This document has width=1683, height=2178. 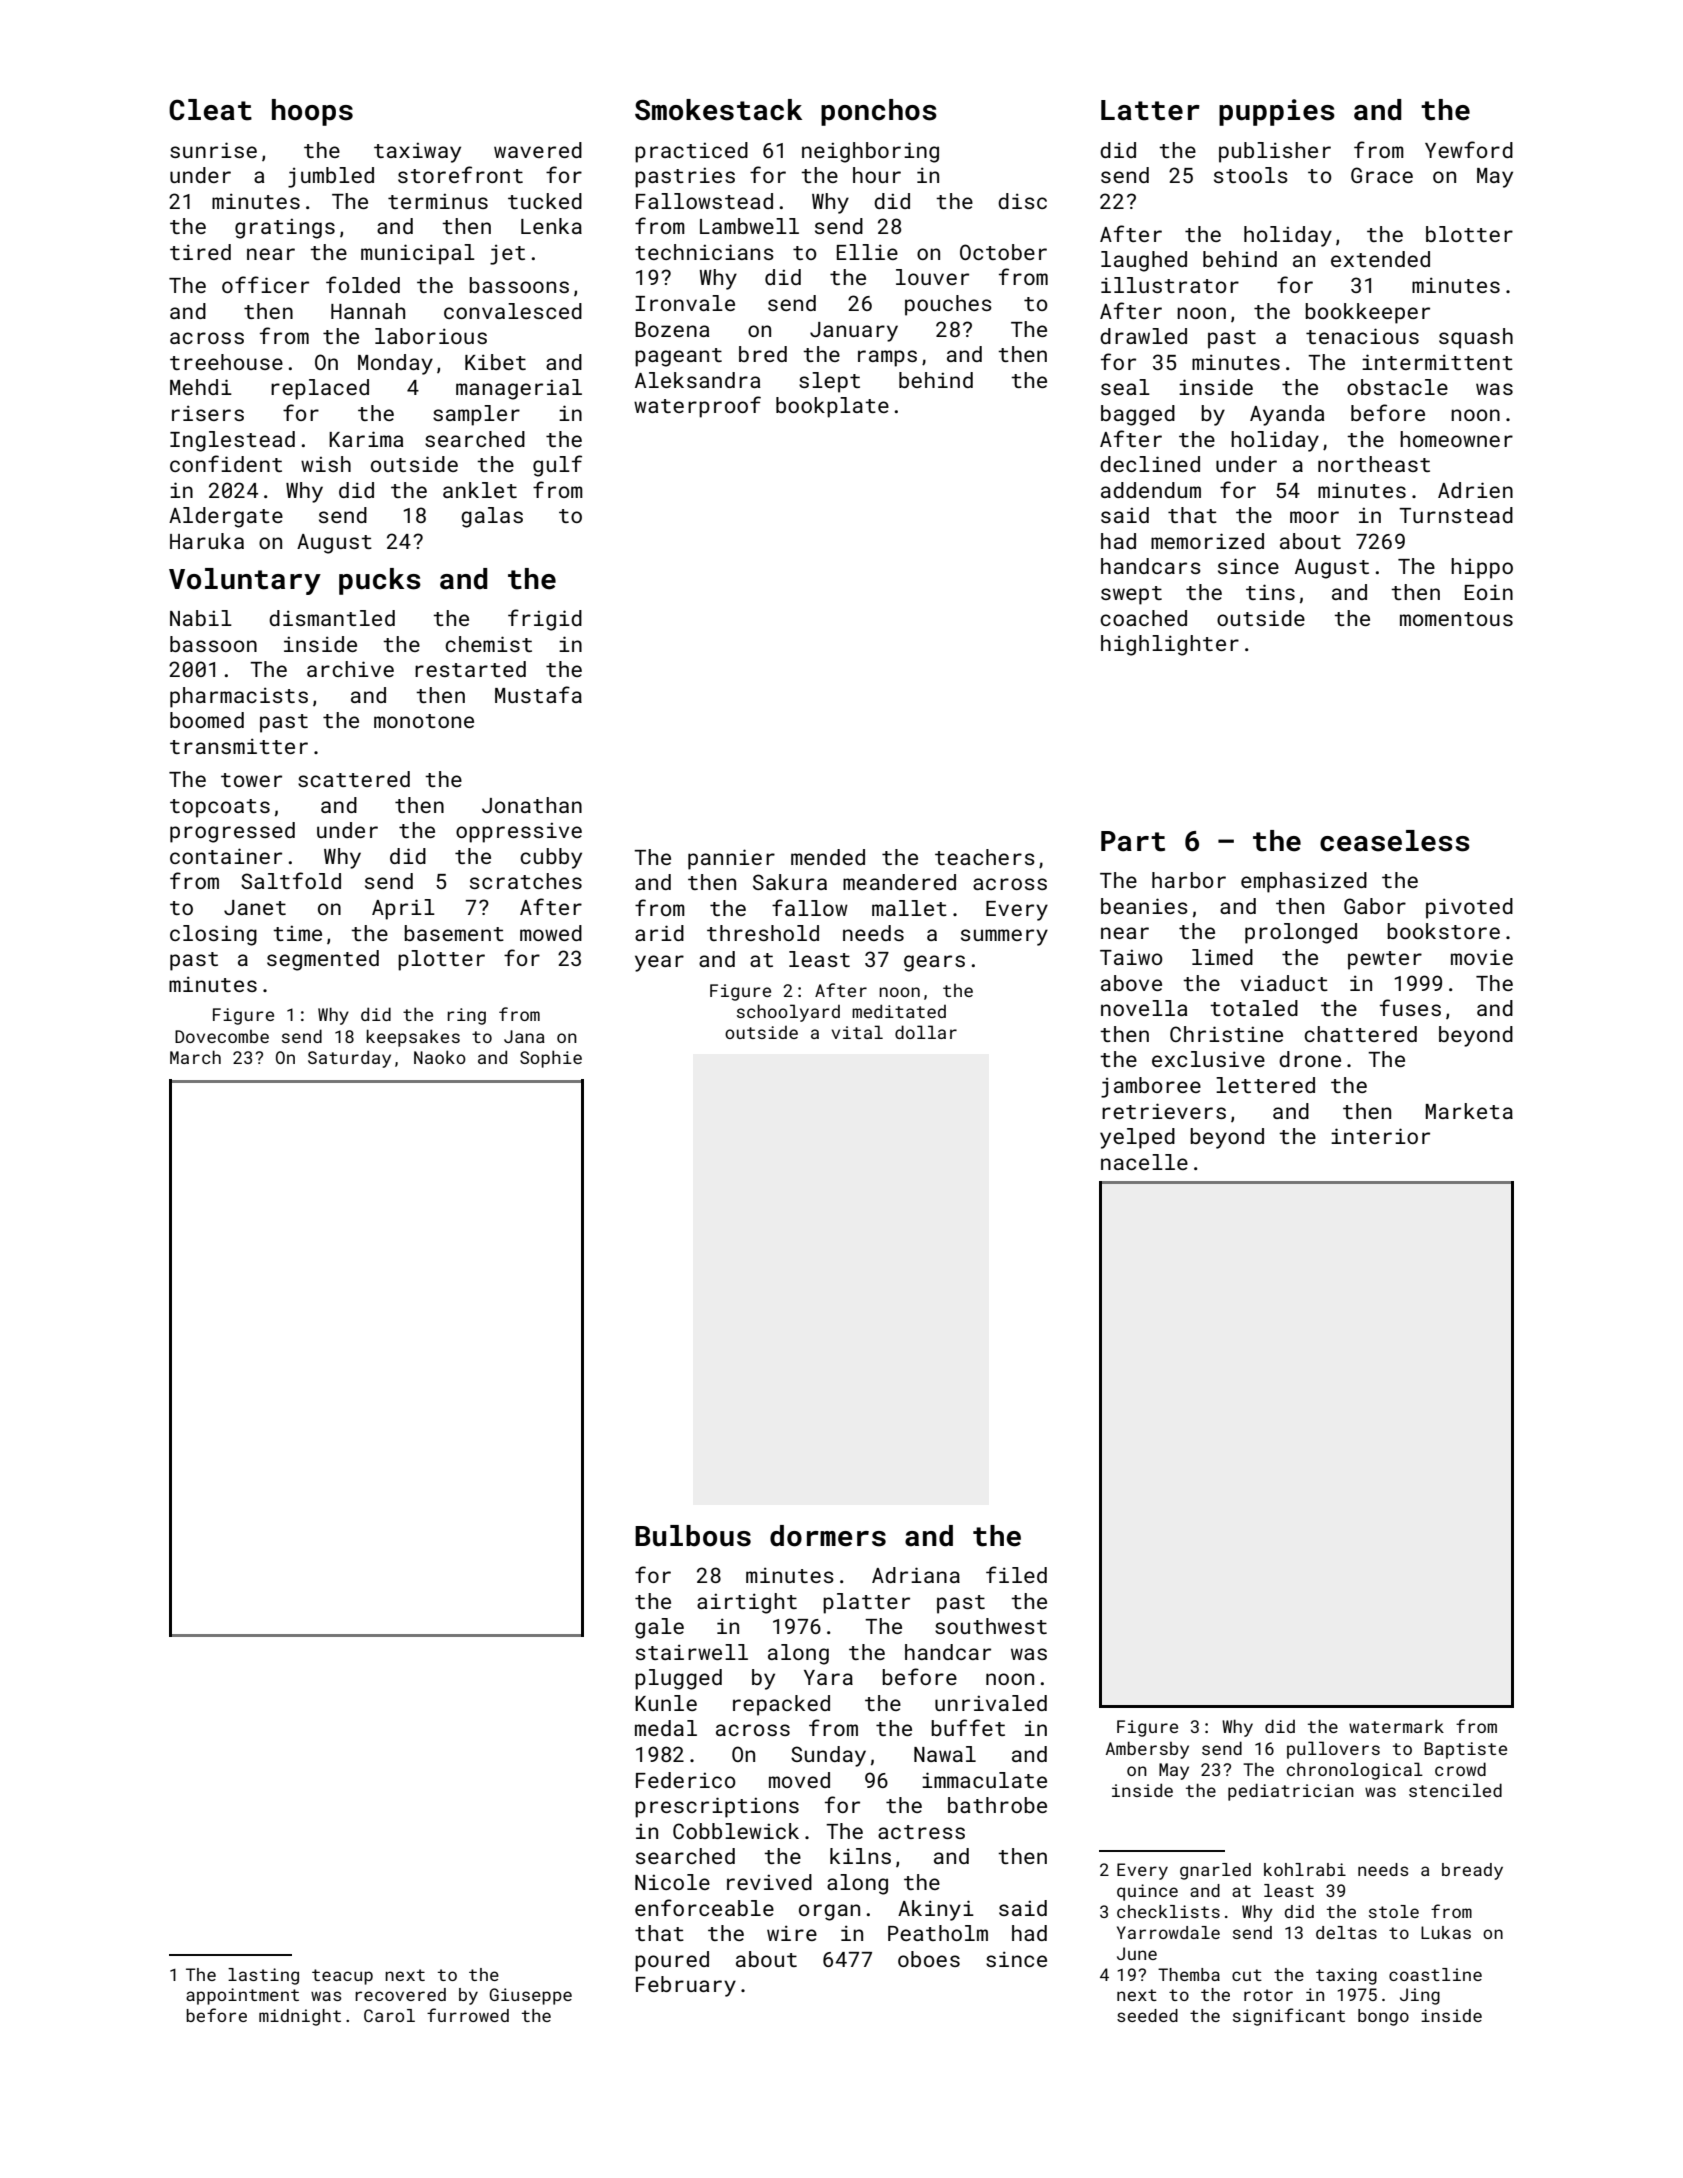 What do you see at coordinates (300, 2017) in the document?
I see `midnight` at bounding box center [300, 2017].
